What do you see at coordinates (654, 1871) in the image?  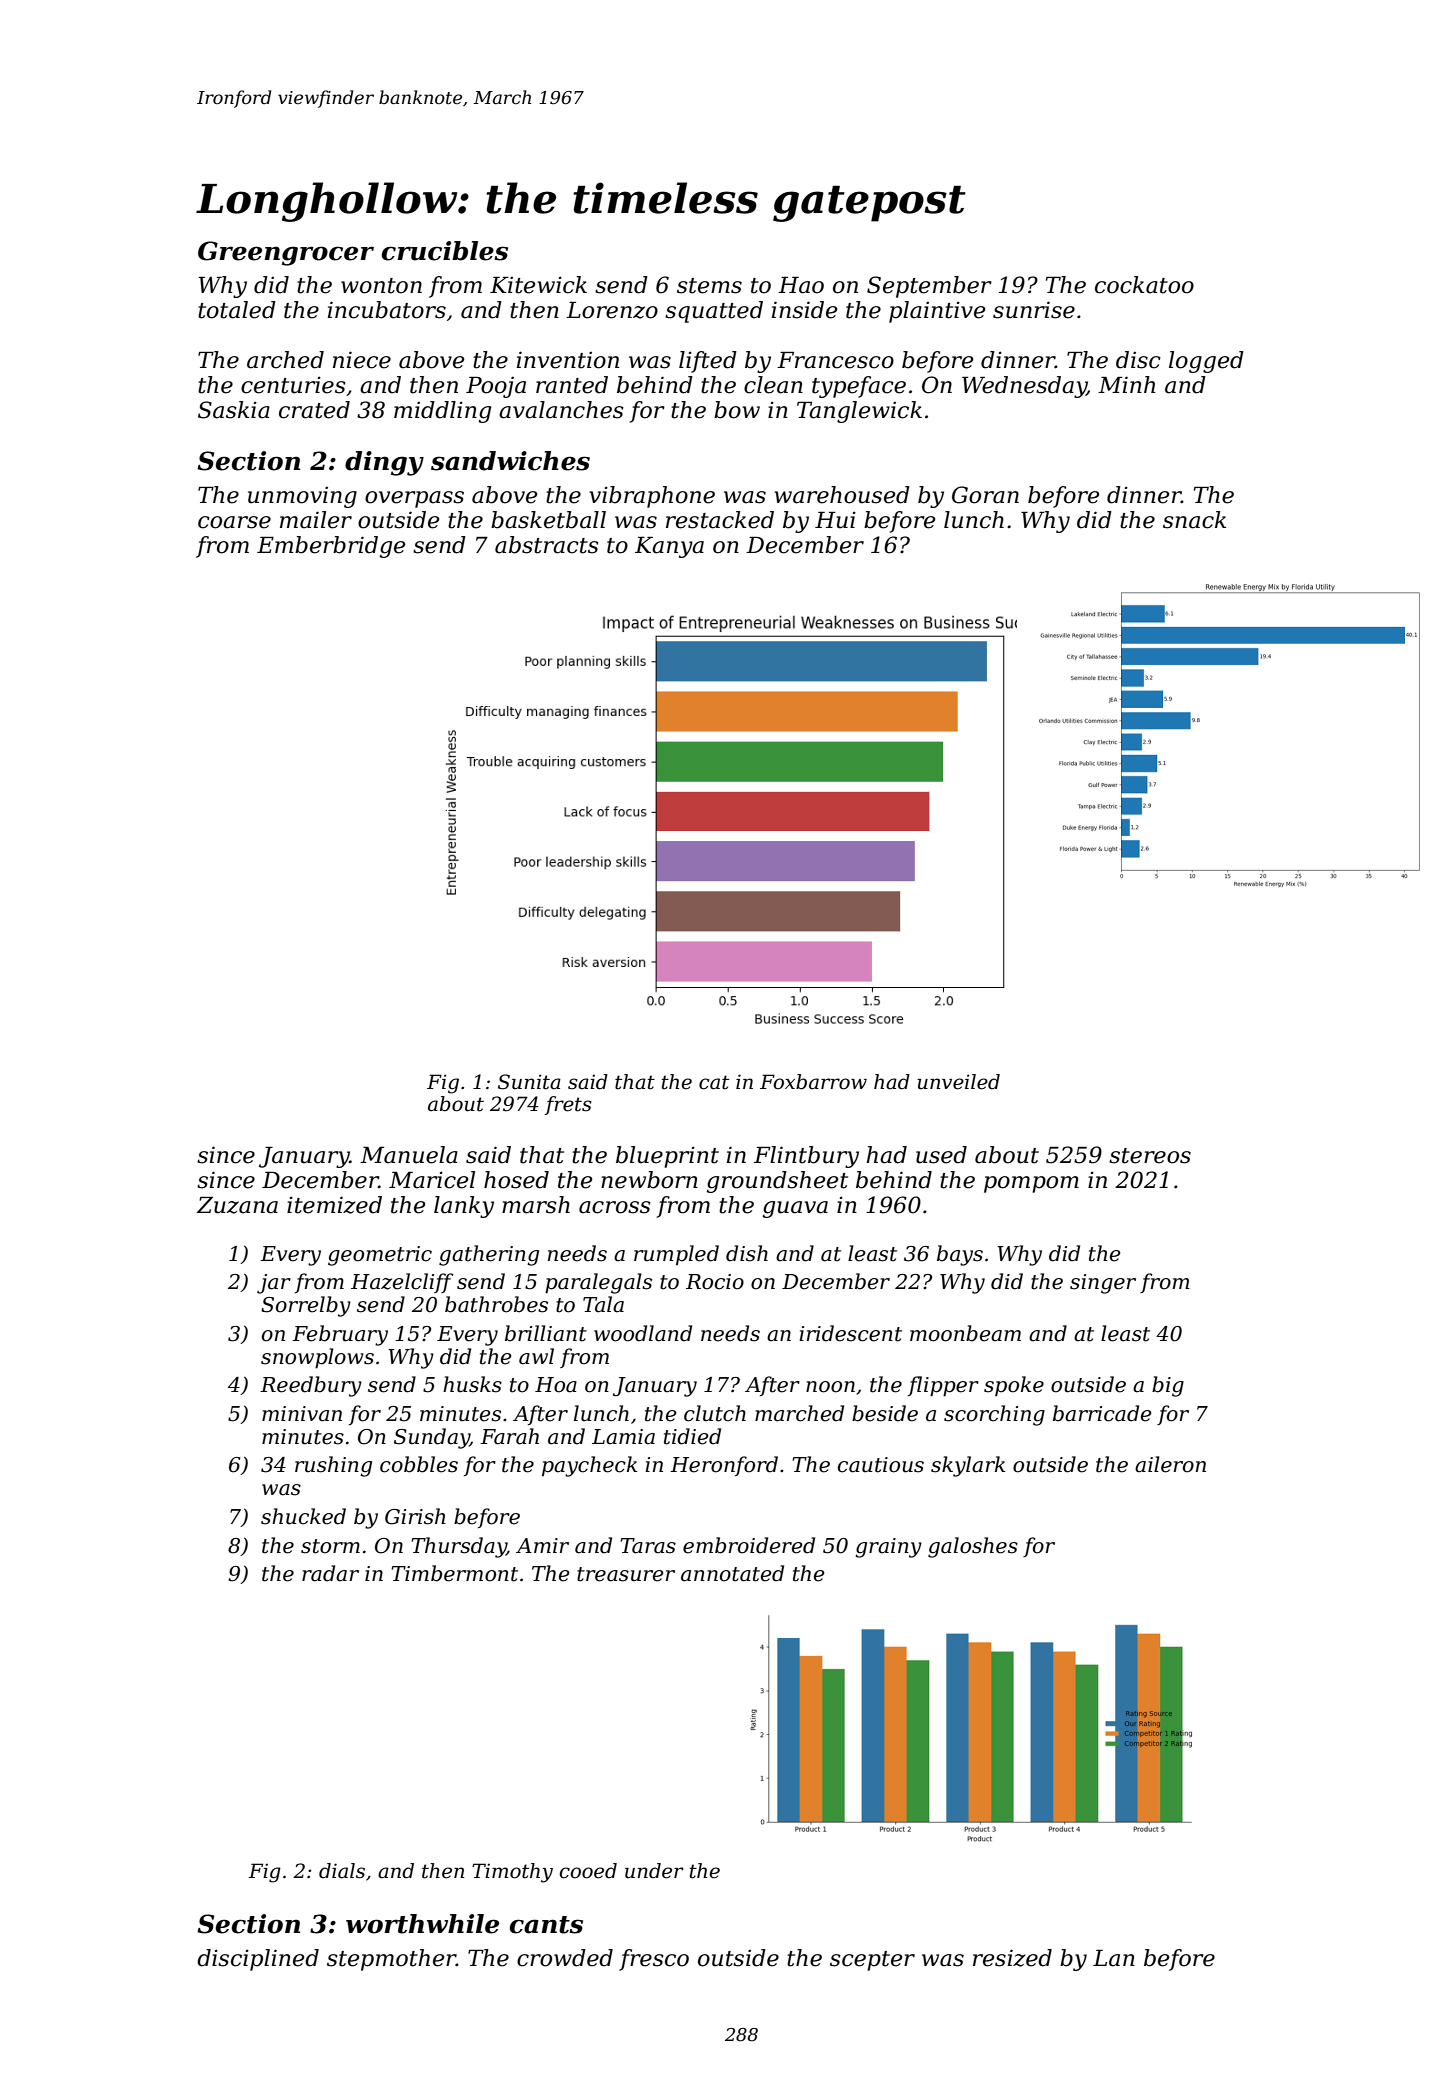 I see `under` at bounding box center [654, 1871].
